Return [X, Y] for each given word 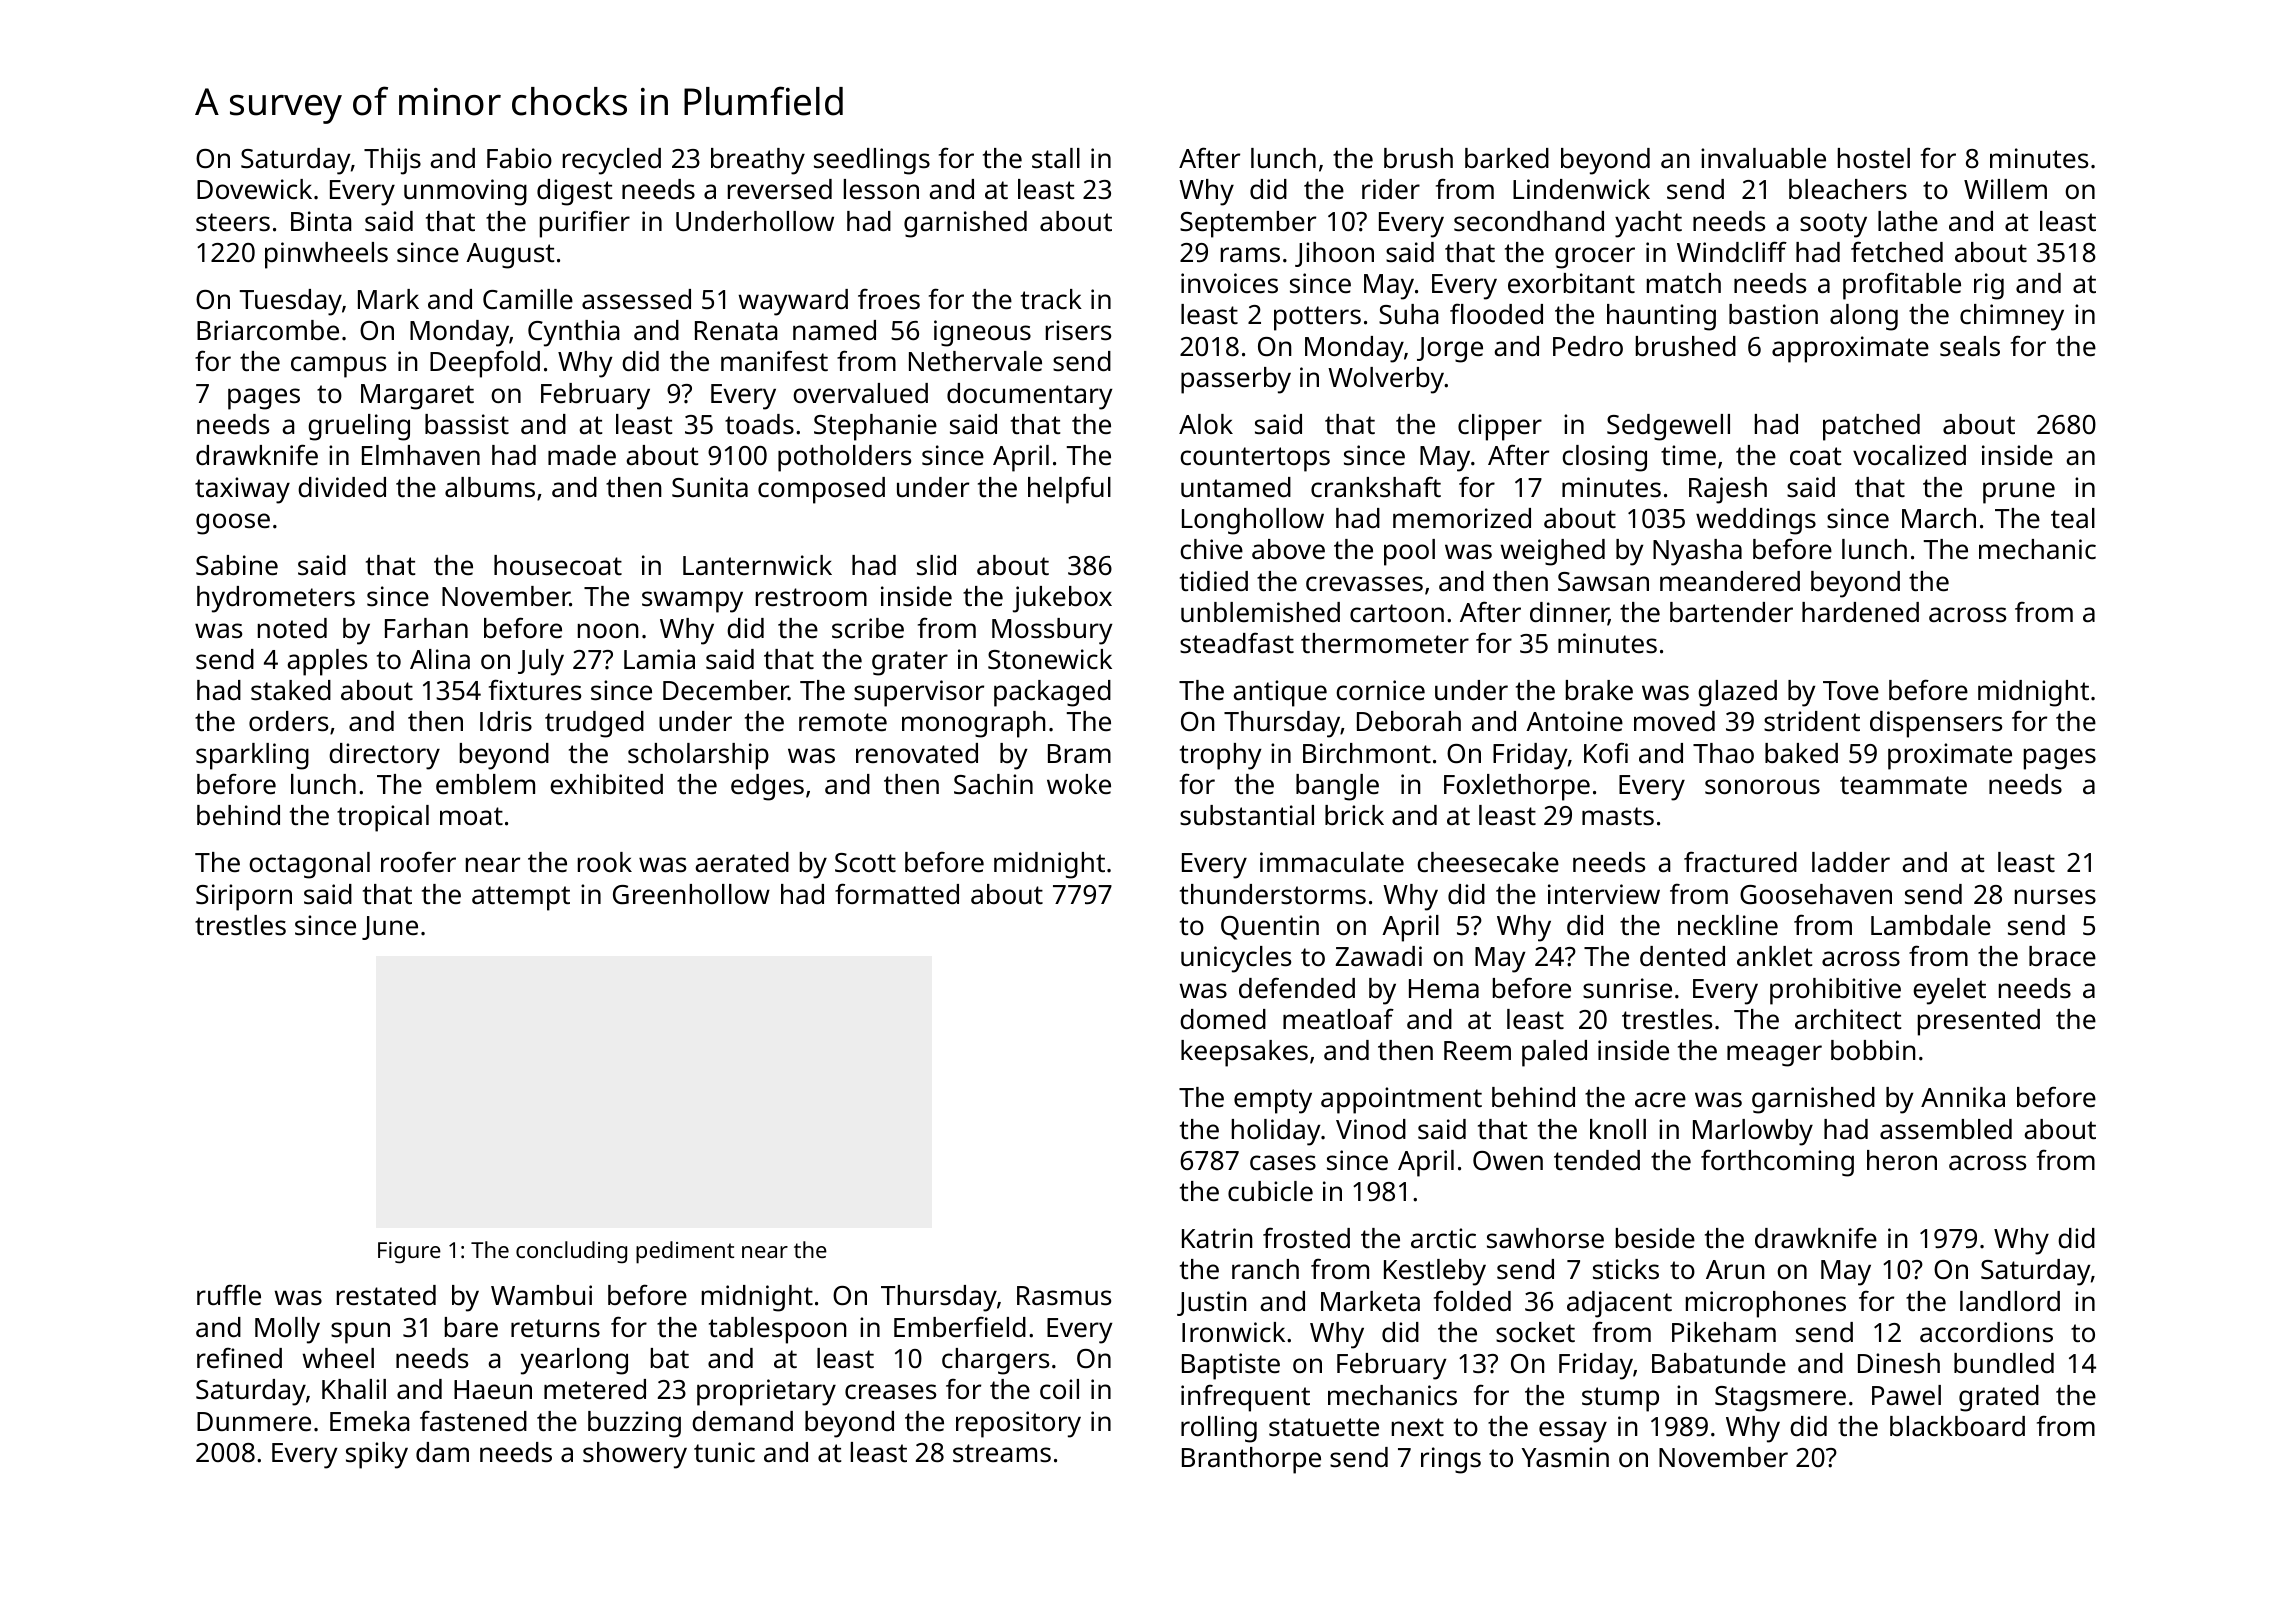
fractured [1740, 861]
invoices [1229, 283]
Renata [736, 330]
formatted [897, 894]
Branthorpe [1251, 1460]
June [390, 928]
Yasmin [1565, 1457]
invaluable [1763, 158]
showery [635, 1455]
